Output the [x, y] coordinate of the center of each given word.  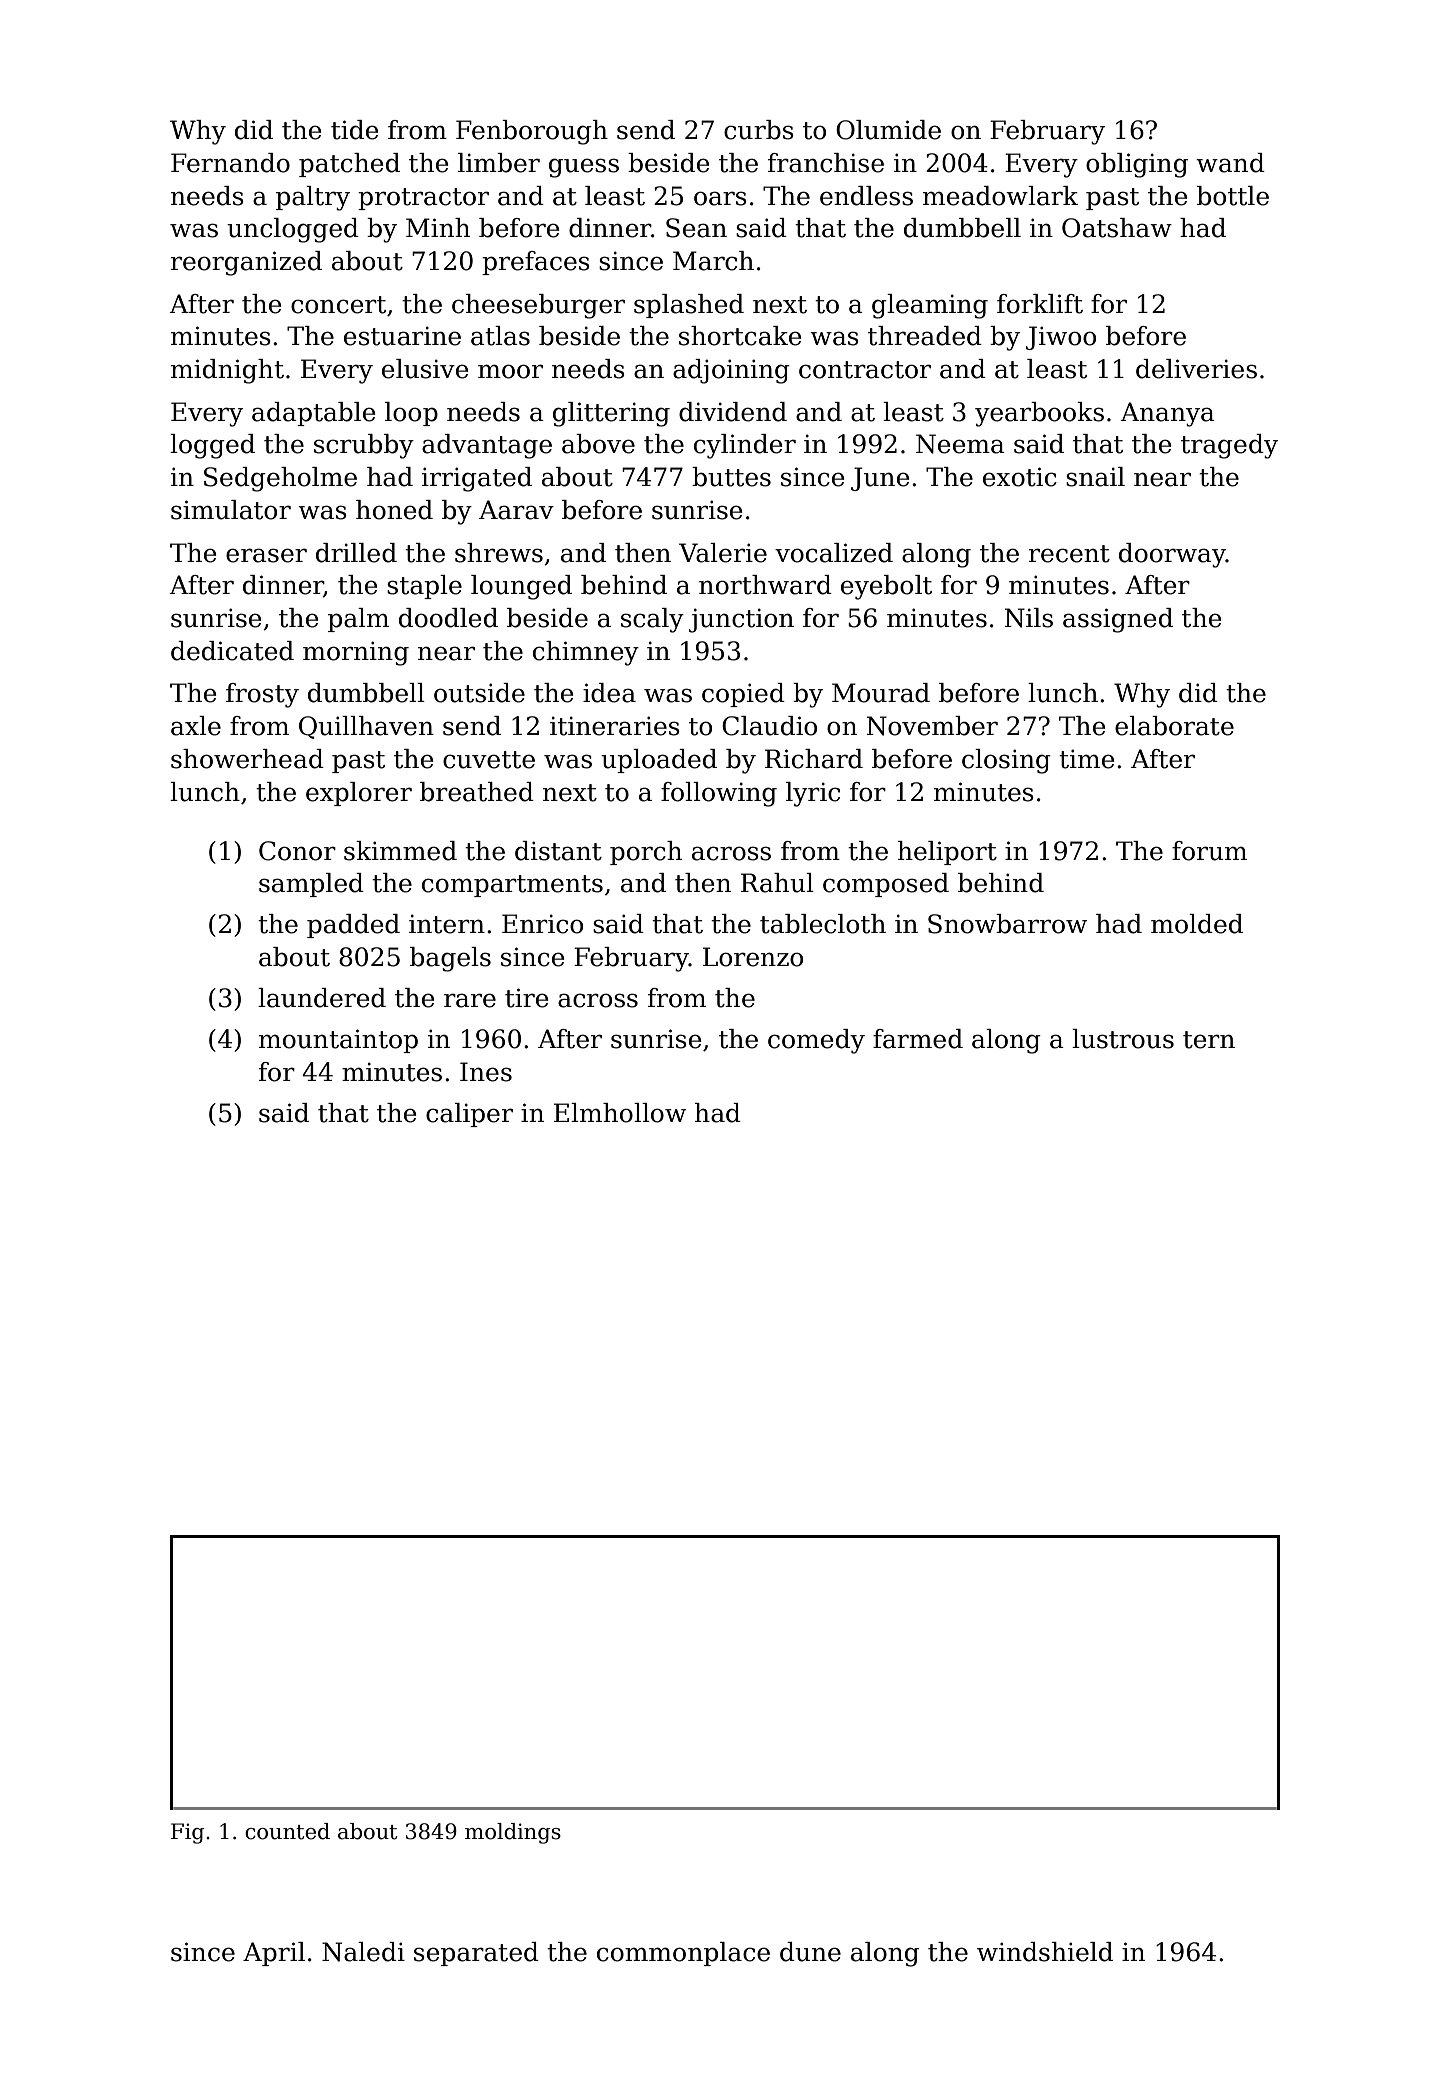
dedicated [232, 651]
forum [1209, 851]
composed [886, 885]
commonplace [683, 1954]
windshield [1045, 1952]
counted [287, 1831]
